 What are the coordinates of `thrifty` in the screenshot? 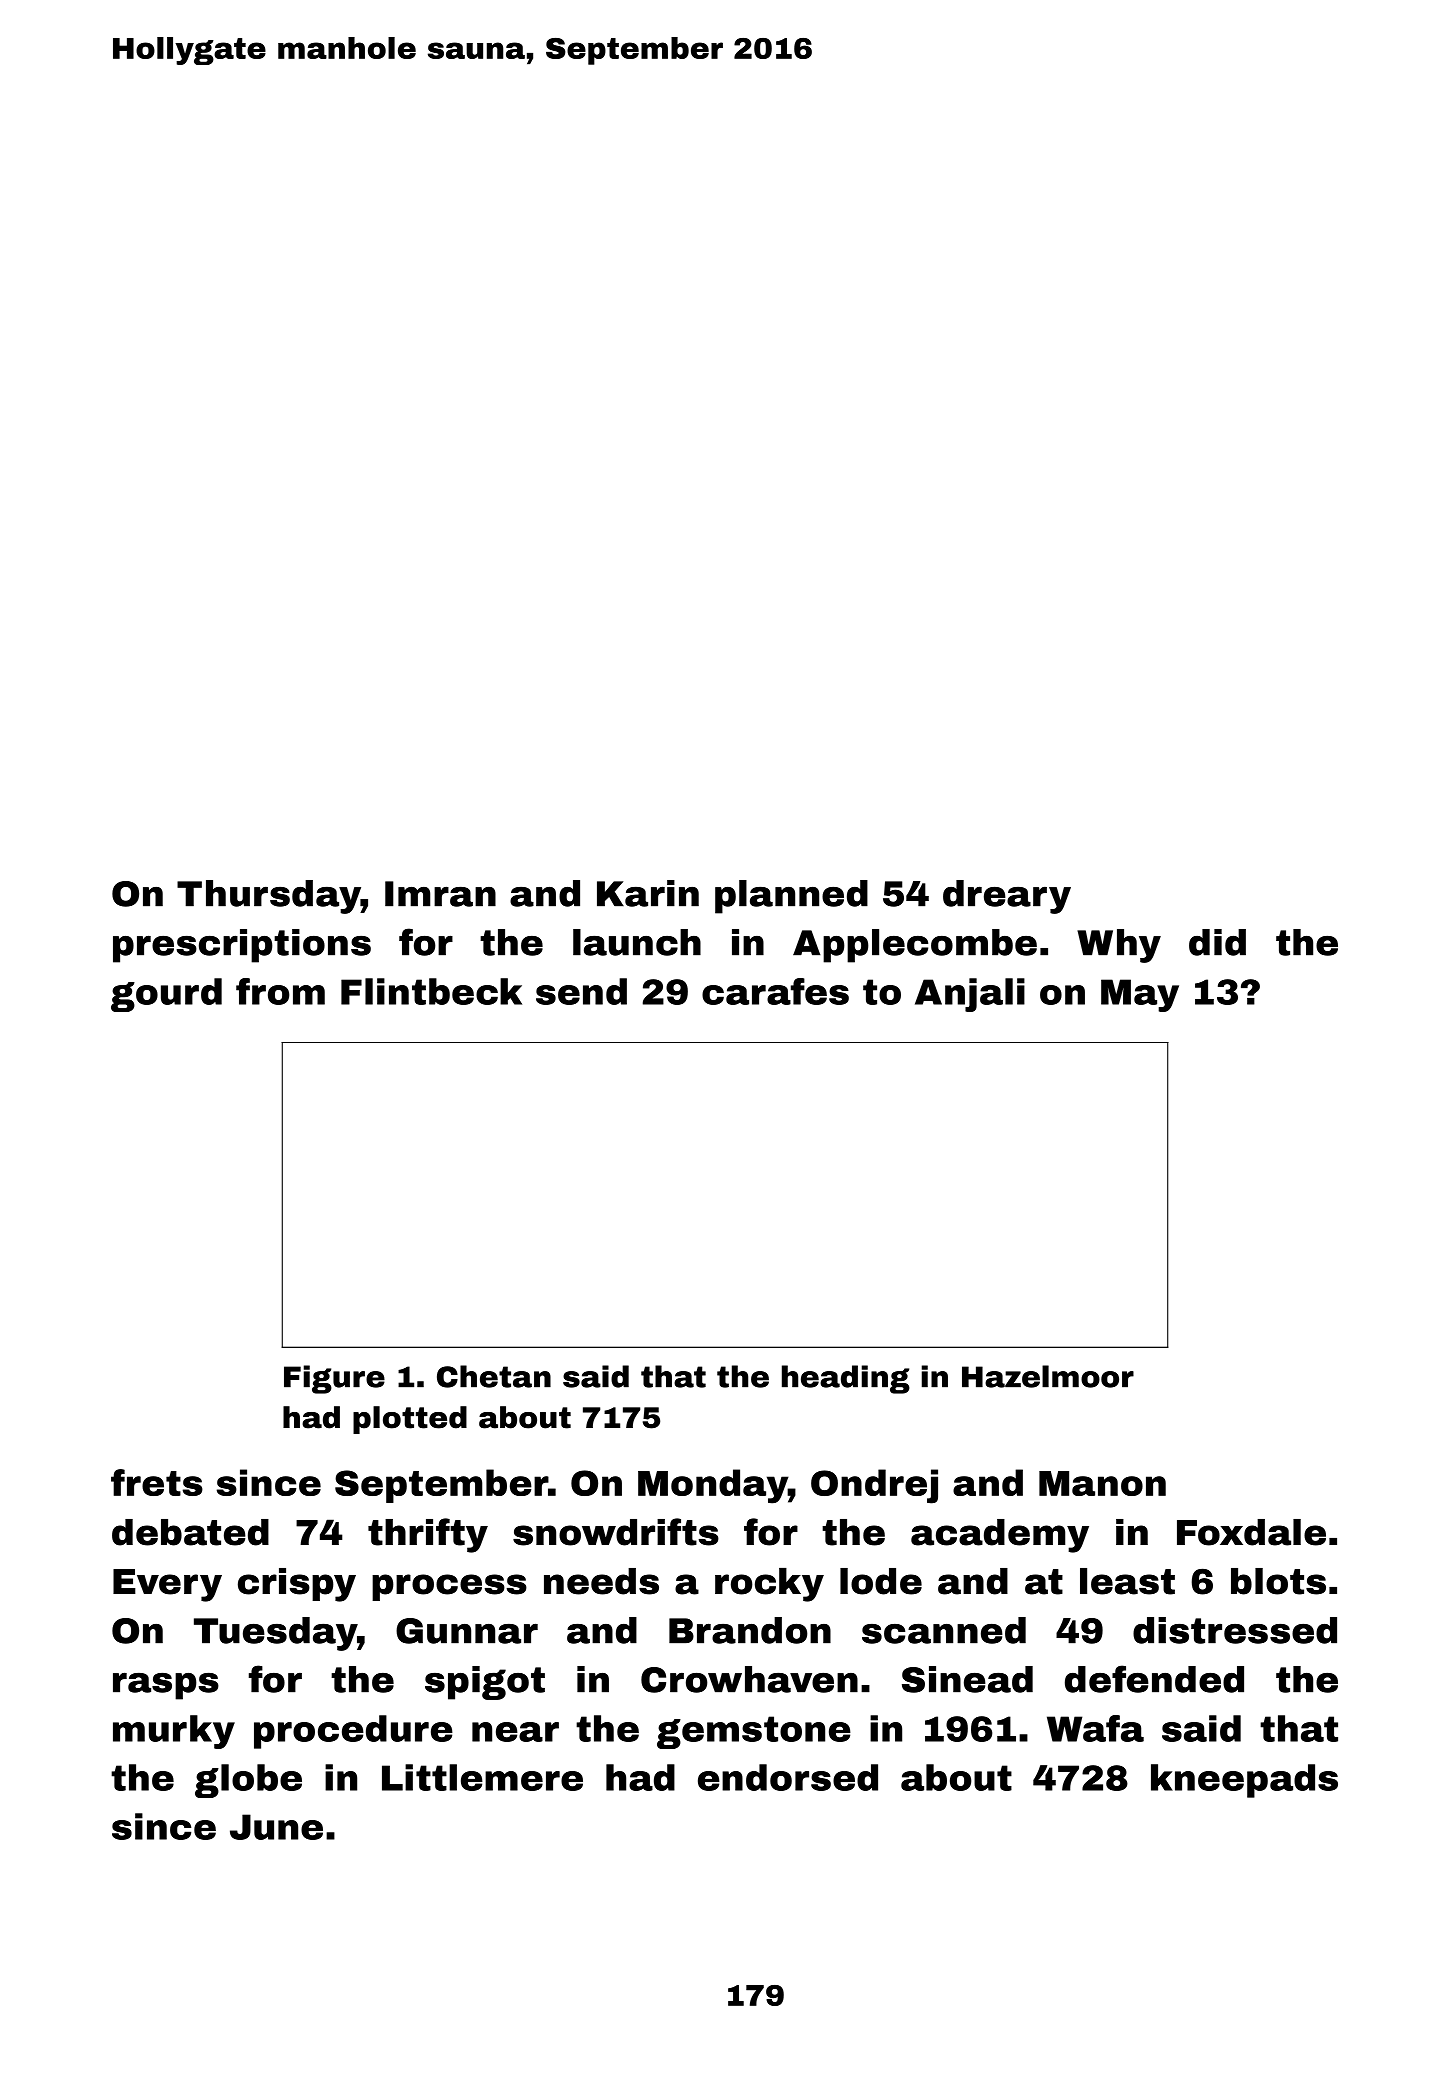 It's located at (428, 1535).
